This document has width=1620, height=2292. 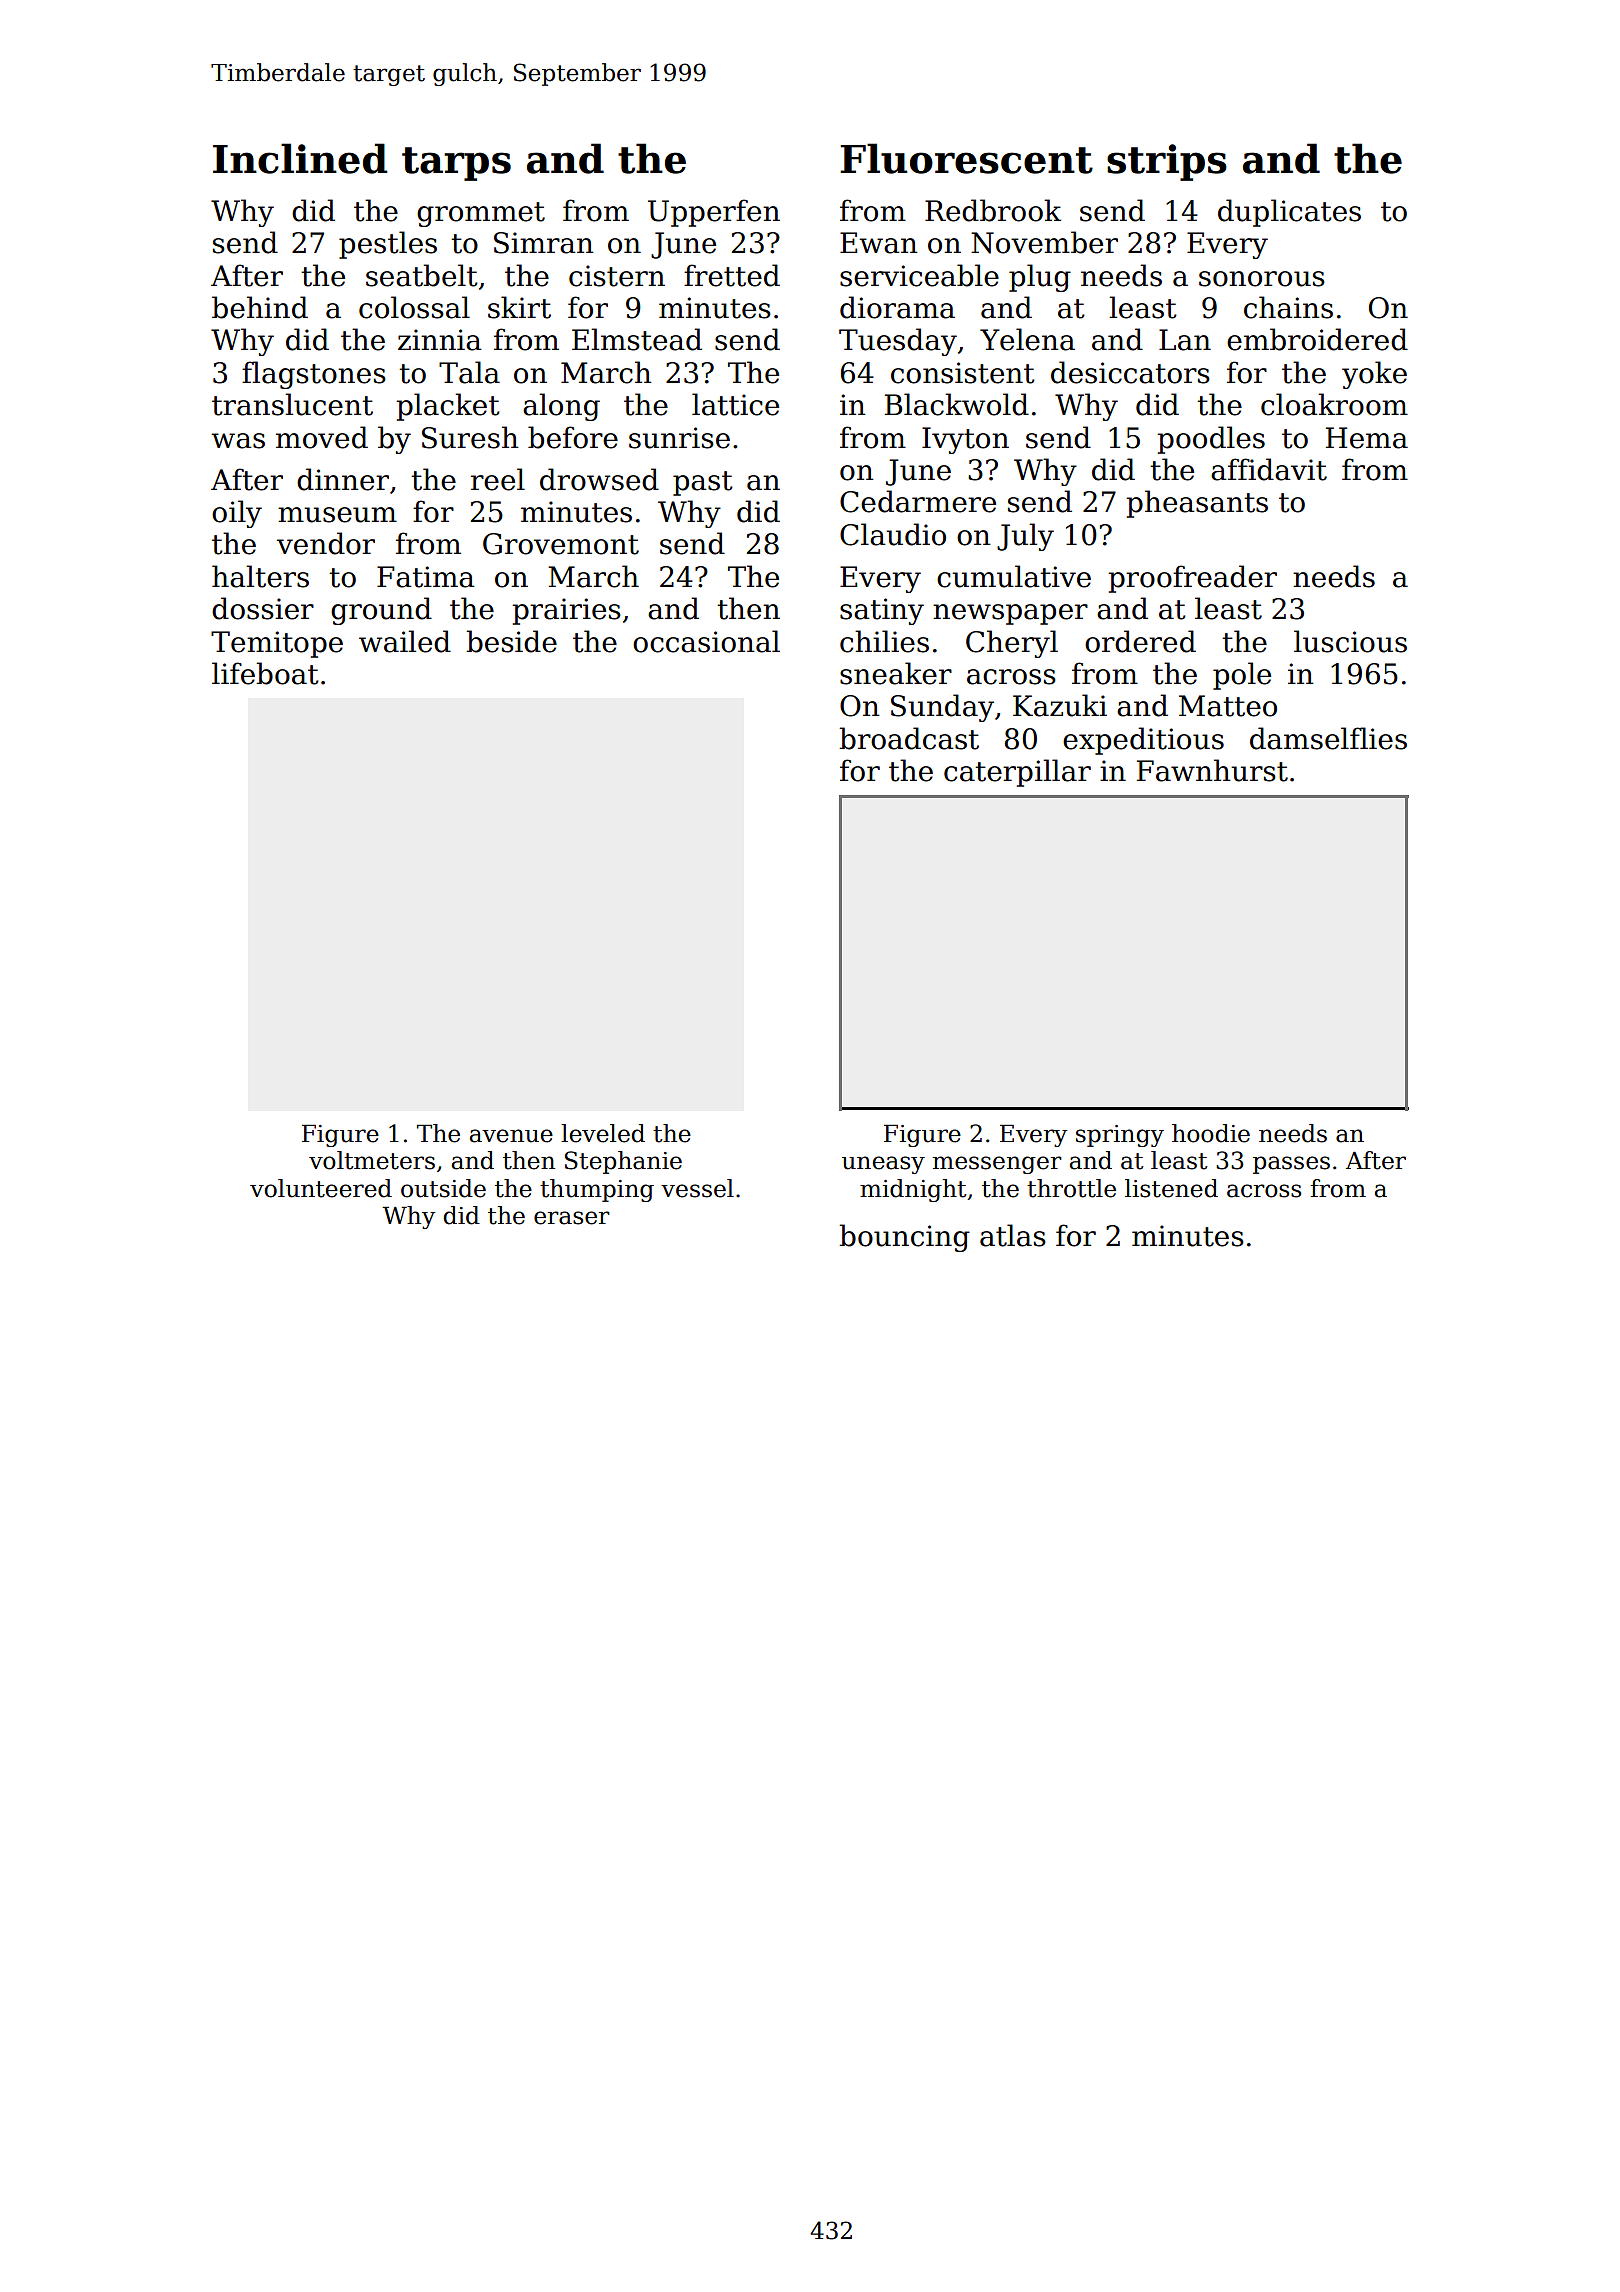 I want to click on Fawnhurst, so click(x=1212, y=770).
